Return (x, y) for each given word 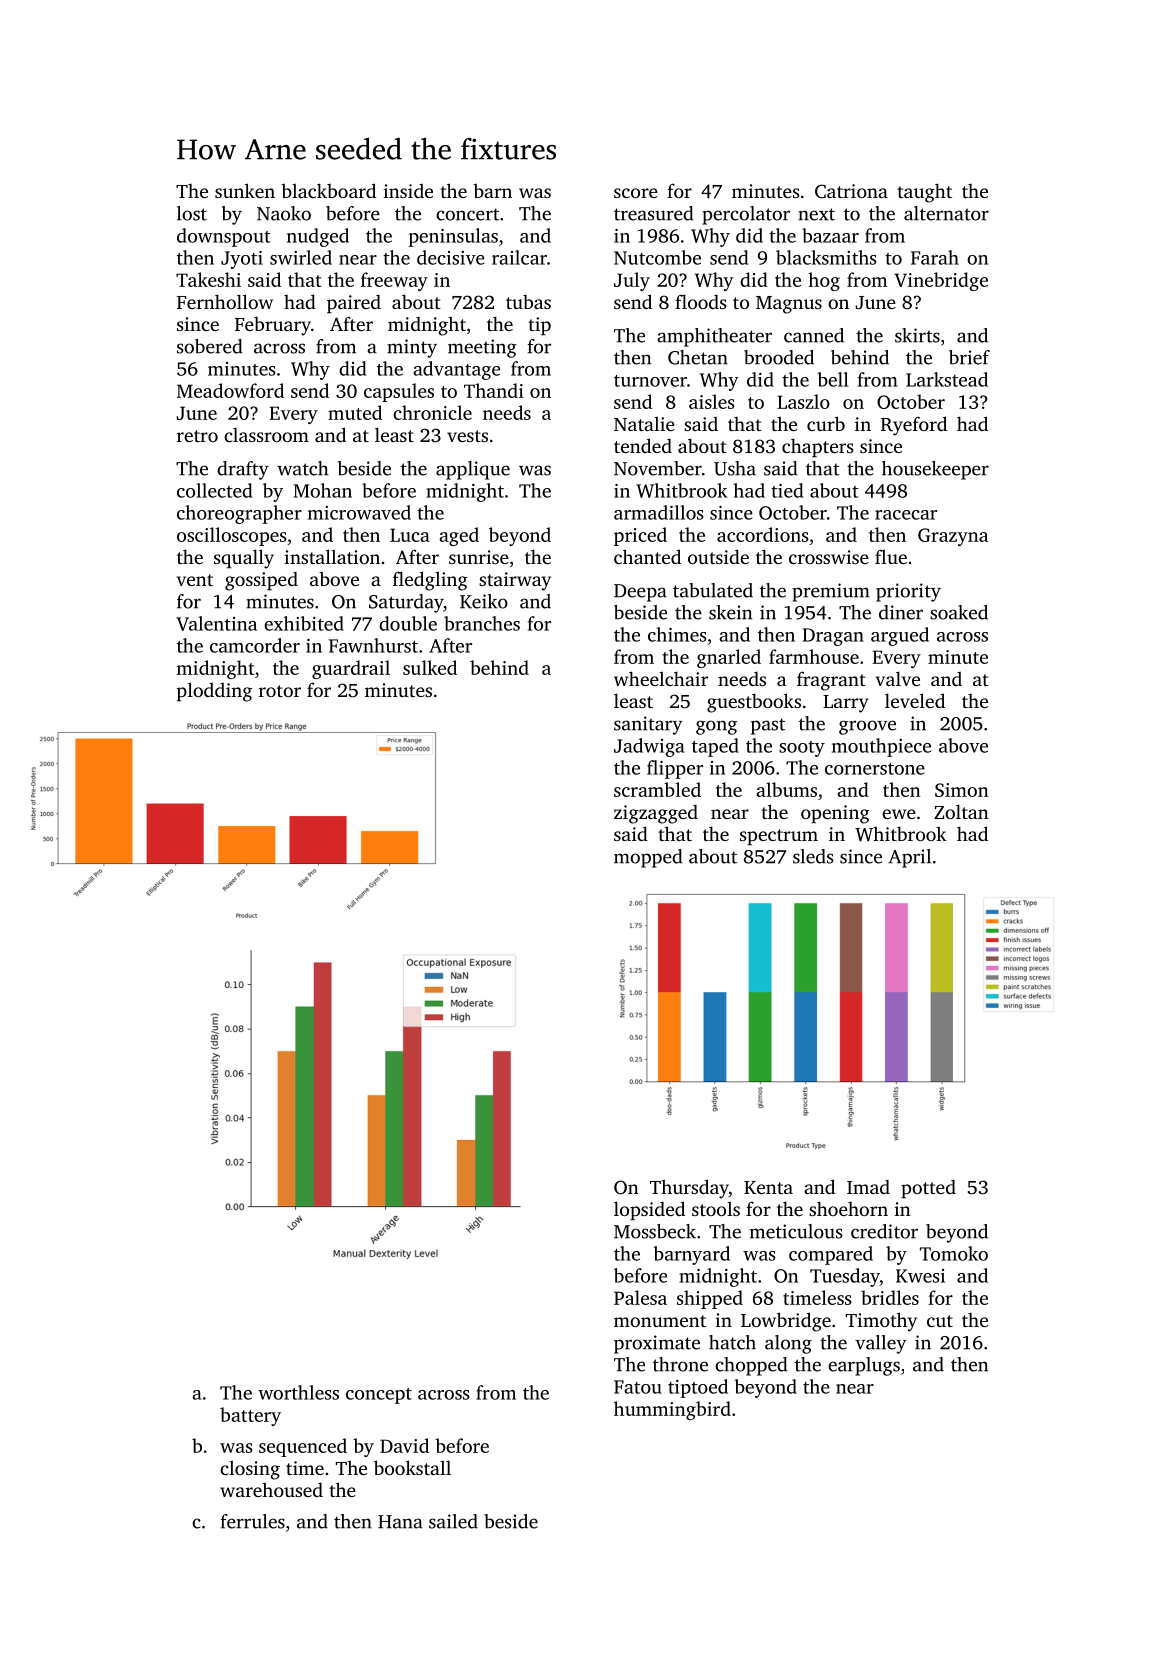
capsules (399, 392)
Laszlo (803, 401)
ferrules (253, 1521)
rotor (280, 691)
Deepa (640, 593)
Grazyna (953, 537)
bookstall (412, 1467)
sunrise (479, 557)
